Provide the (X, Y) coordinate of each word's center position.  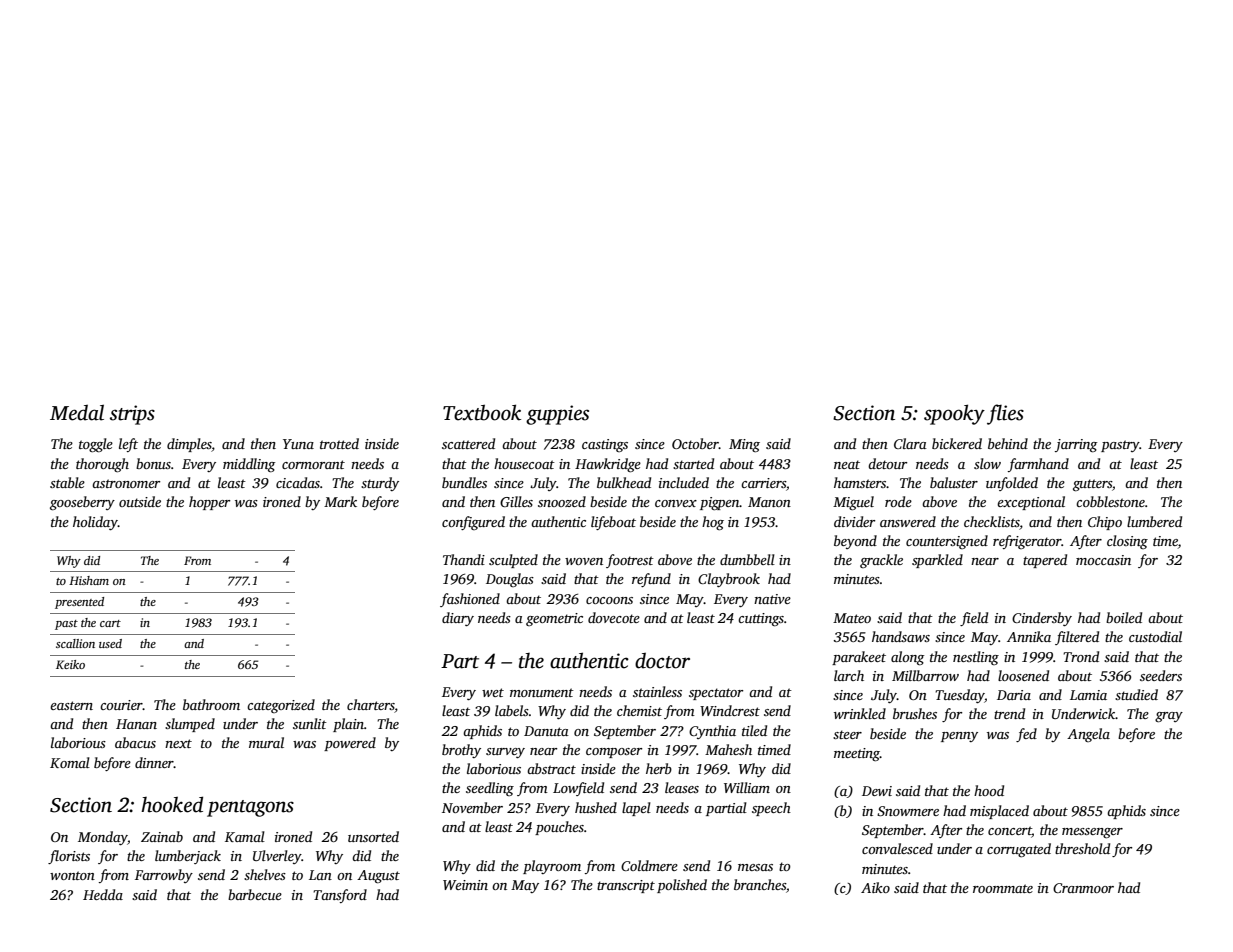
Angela (1088, 735)
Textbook (482, 412)
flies (1005, 414)
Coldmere (649, 865)
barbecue (255, 894)
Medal (77, 412)
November (472, 807)
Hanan (136, 724)
